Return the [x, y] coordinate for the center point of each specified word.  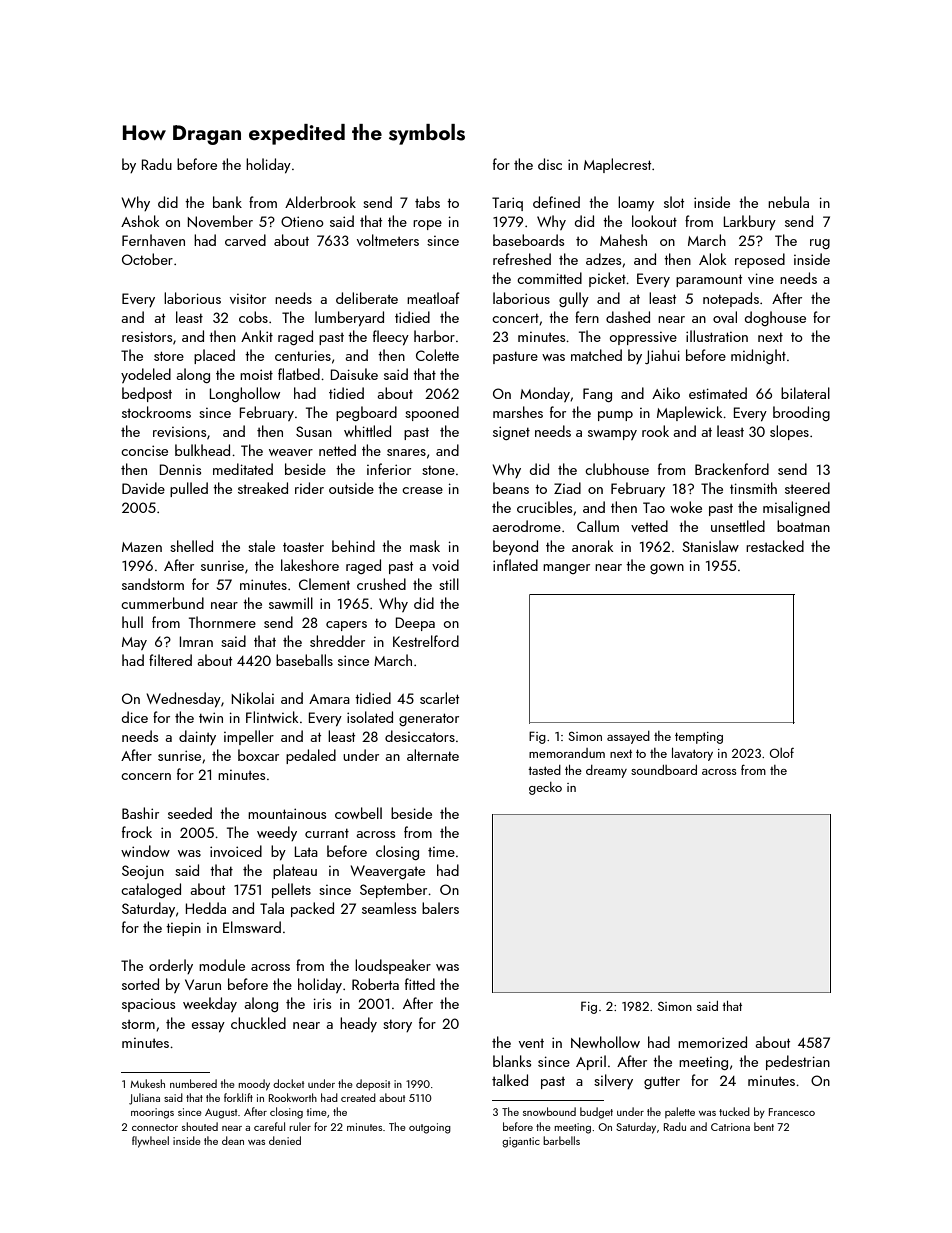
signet [511, 433]
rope [427, 225]
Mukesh [147, 1083]
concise [144, 450]
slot [674, 202]
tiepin [183, 929]
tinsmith [753, 488]
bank [227, 202]
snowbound [549, 1111]
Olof [782, 753]
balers [440, 908]
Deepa [415, 624]
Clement [324, 584]
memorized [712, 1042]
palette [680, 1112]
